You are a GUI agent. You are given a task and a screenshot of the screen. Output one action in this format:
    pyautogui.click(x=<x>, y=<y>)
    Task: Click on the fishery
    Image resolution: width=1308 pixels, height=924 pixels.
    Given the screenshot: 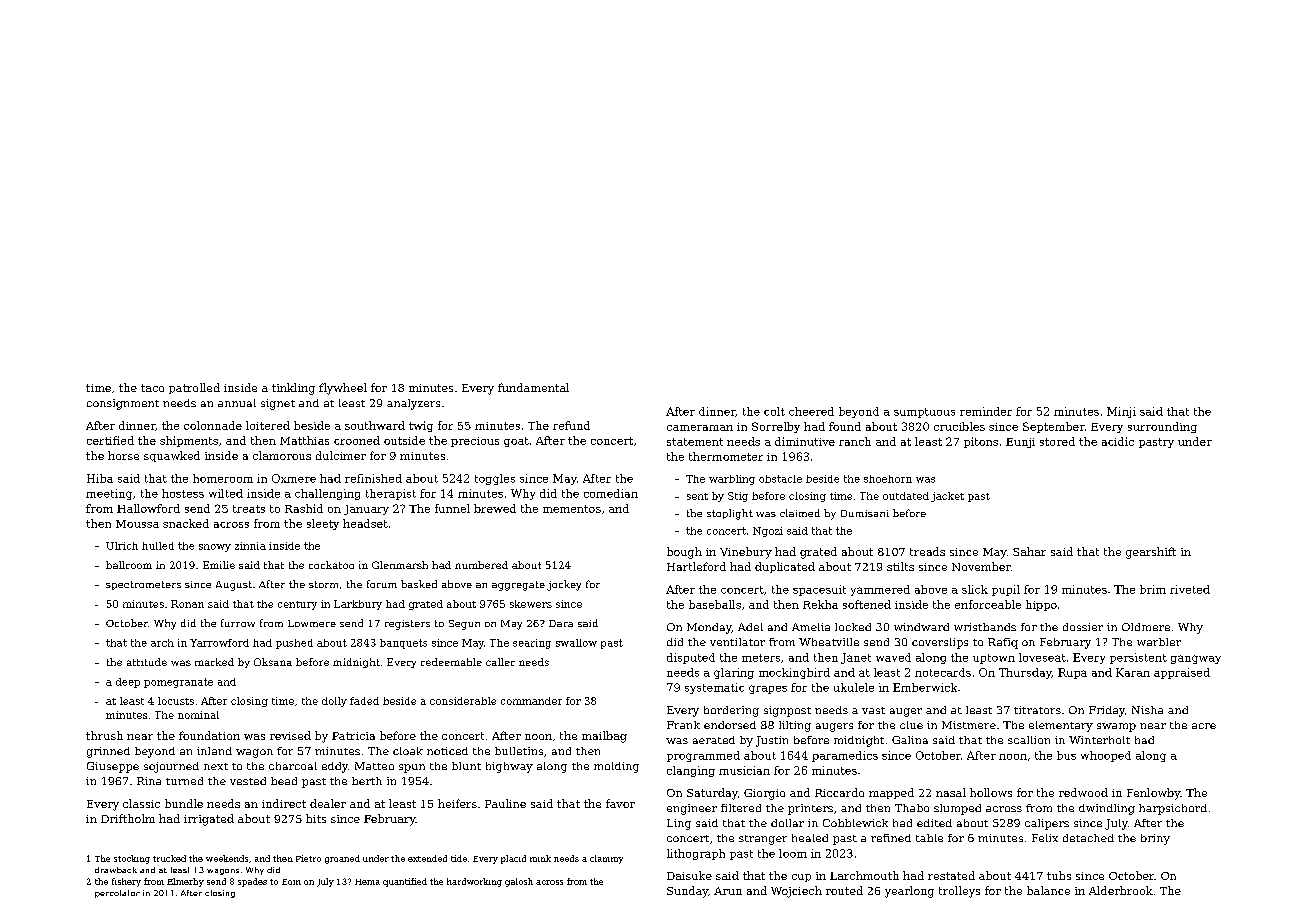 What is the action you would take?
    pyautogui.click(x=126, y=882)
